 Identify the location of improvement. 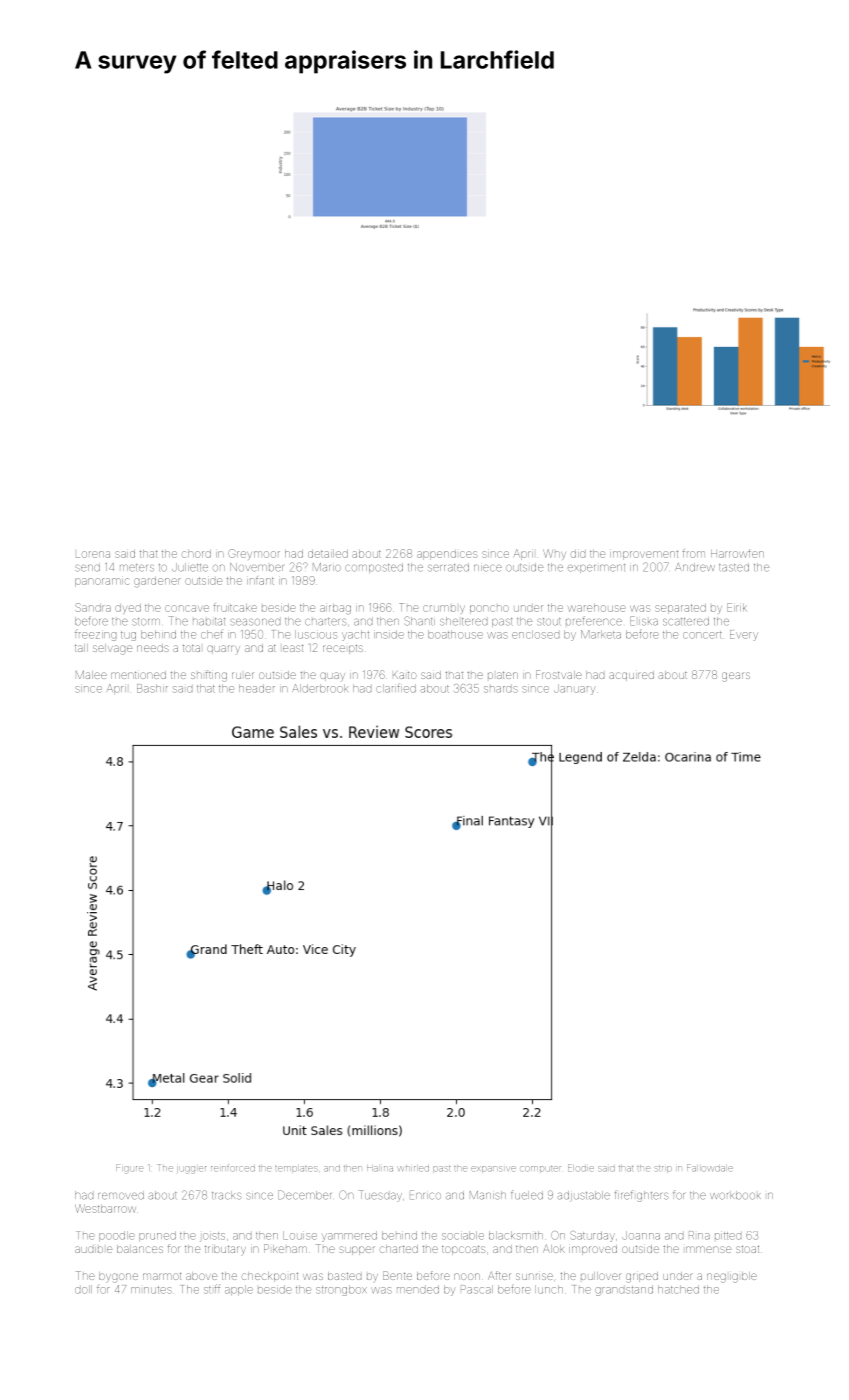
(644, 555).
